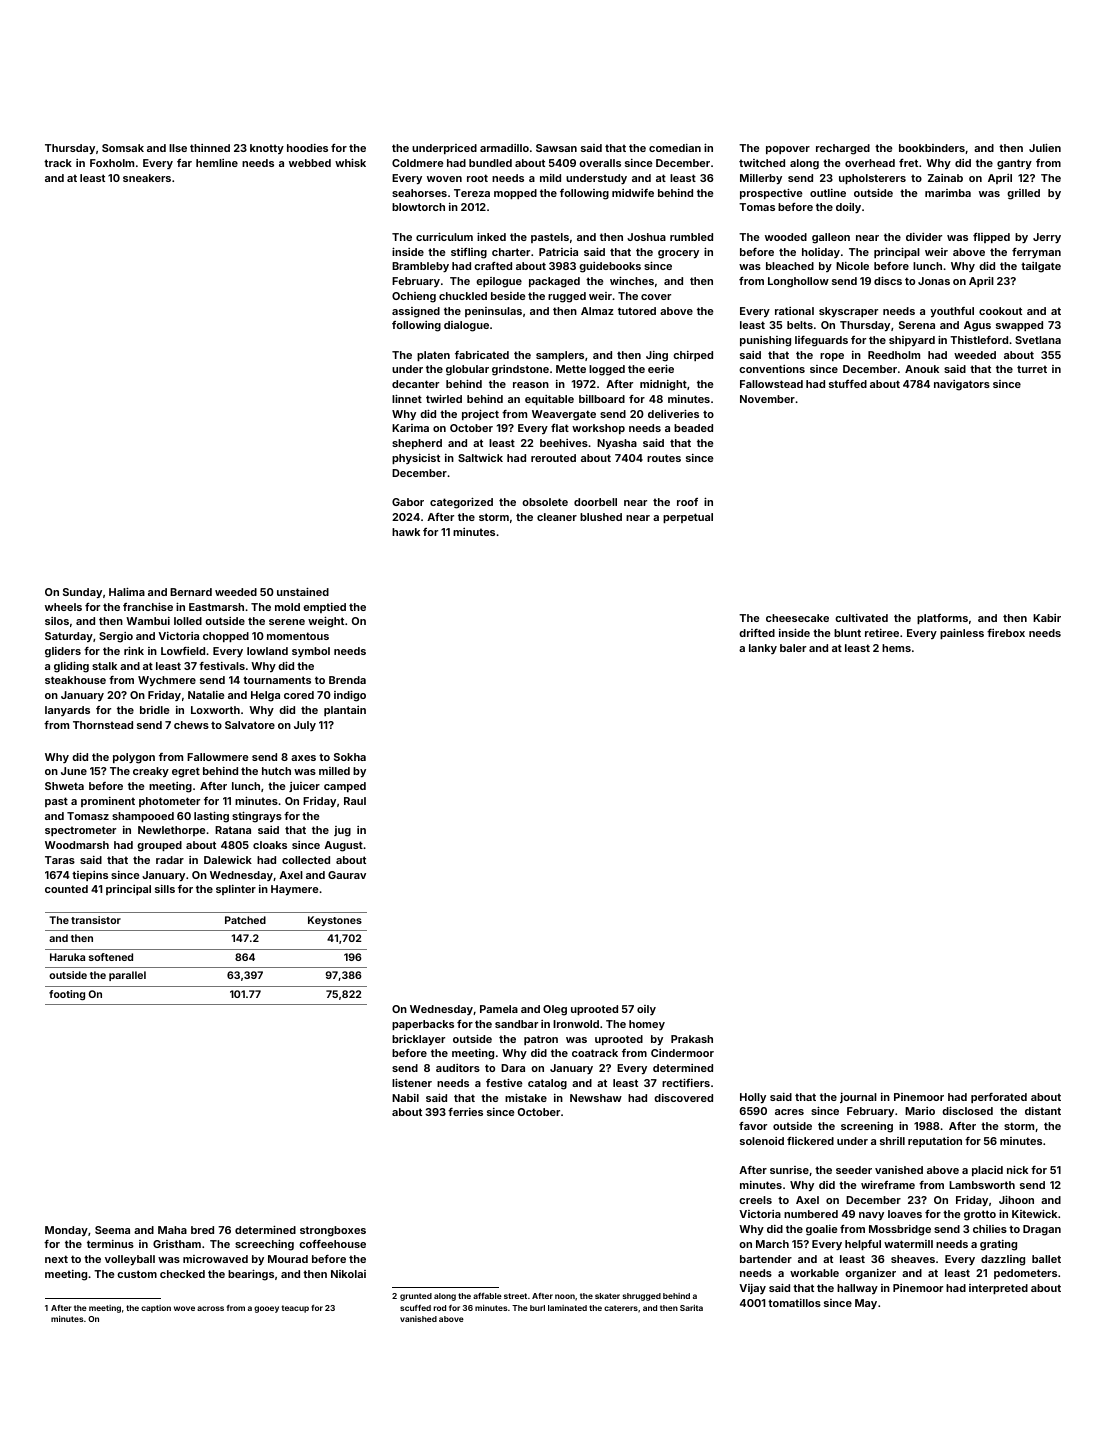  I want to click on webbed, so click(310, 163).
